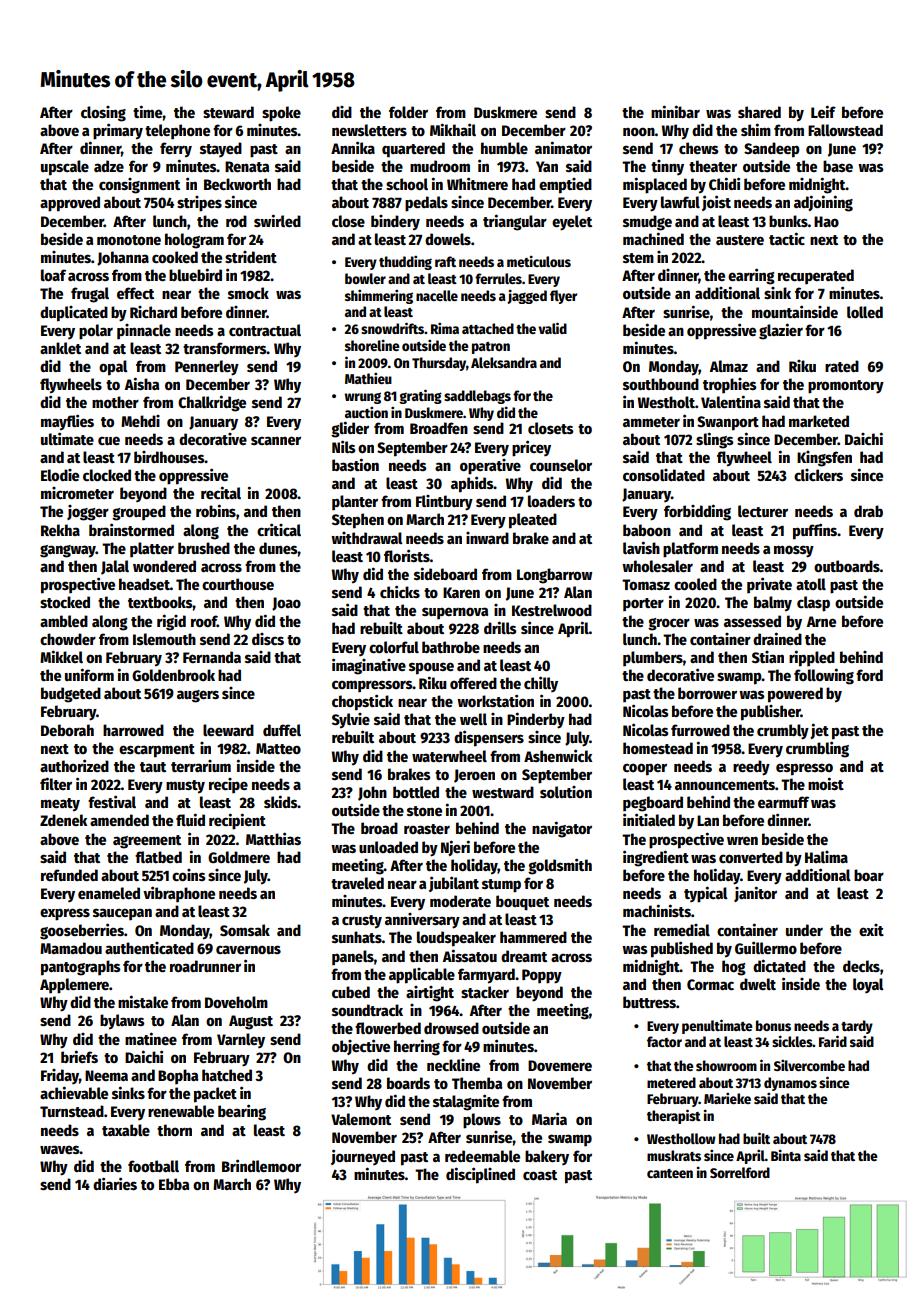 The image size is (924, 1308). I want to click on under, so click(804, 930).
